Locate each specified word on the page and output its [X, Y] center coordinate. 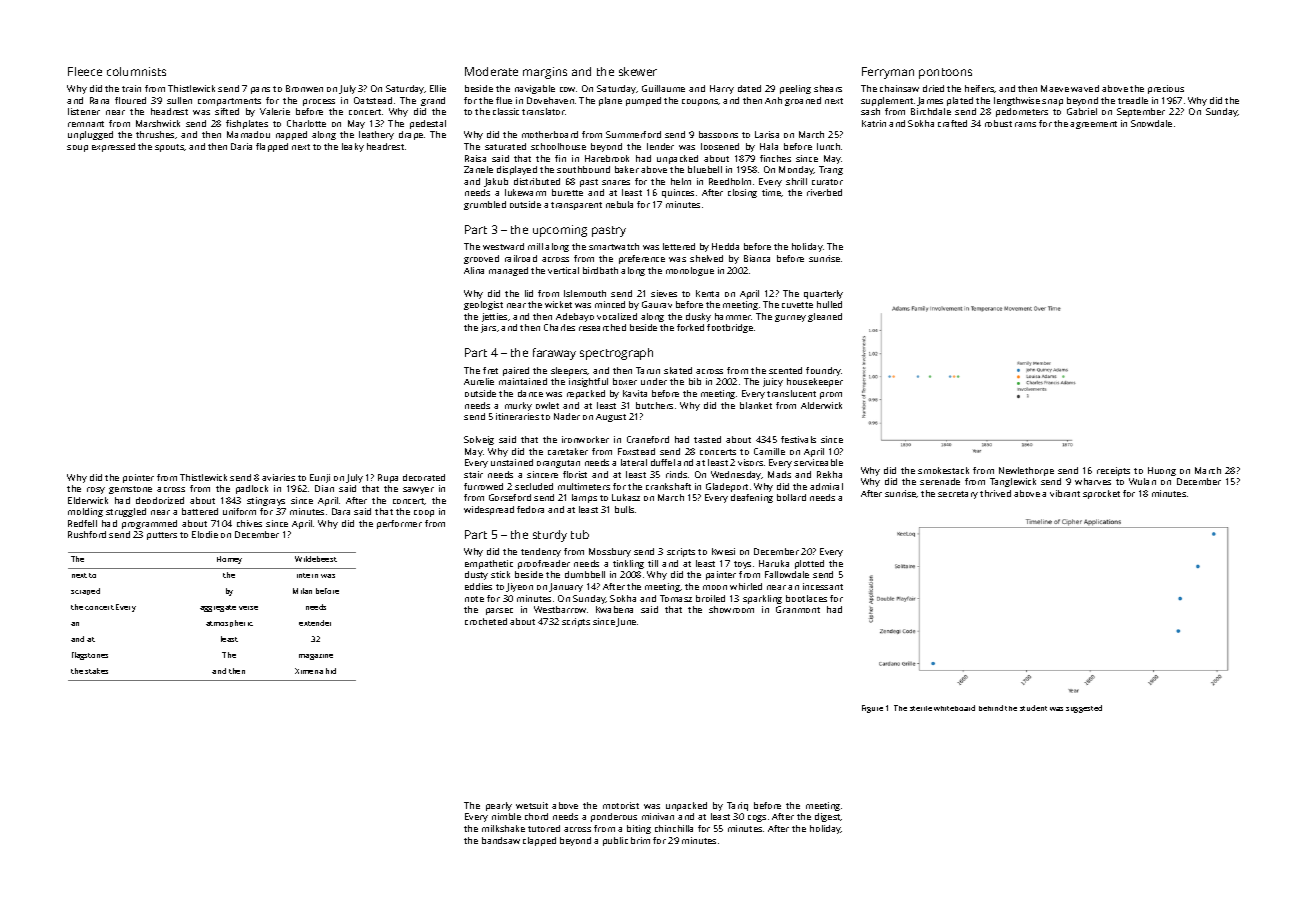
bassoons [718, 134]
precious [1166, 89]
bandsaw [501, 840]
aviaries [278, 477]
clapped [539, 841]
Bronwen [304, 88]
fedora [530, 509]
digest [828, 817]
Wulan [1142, 481]
